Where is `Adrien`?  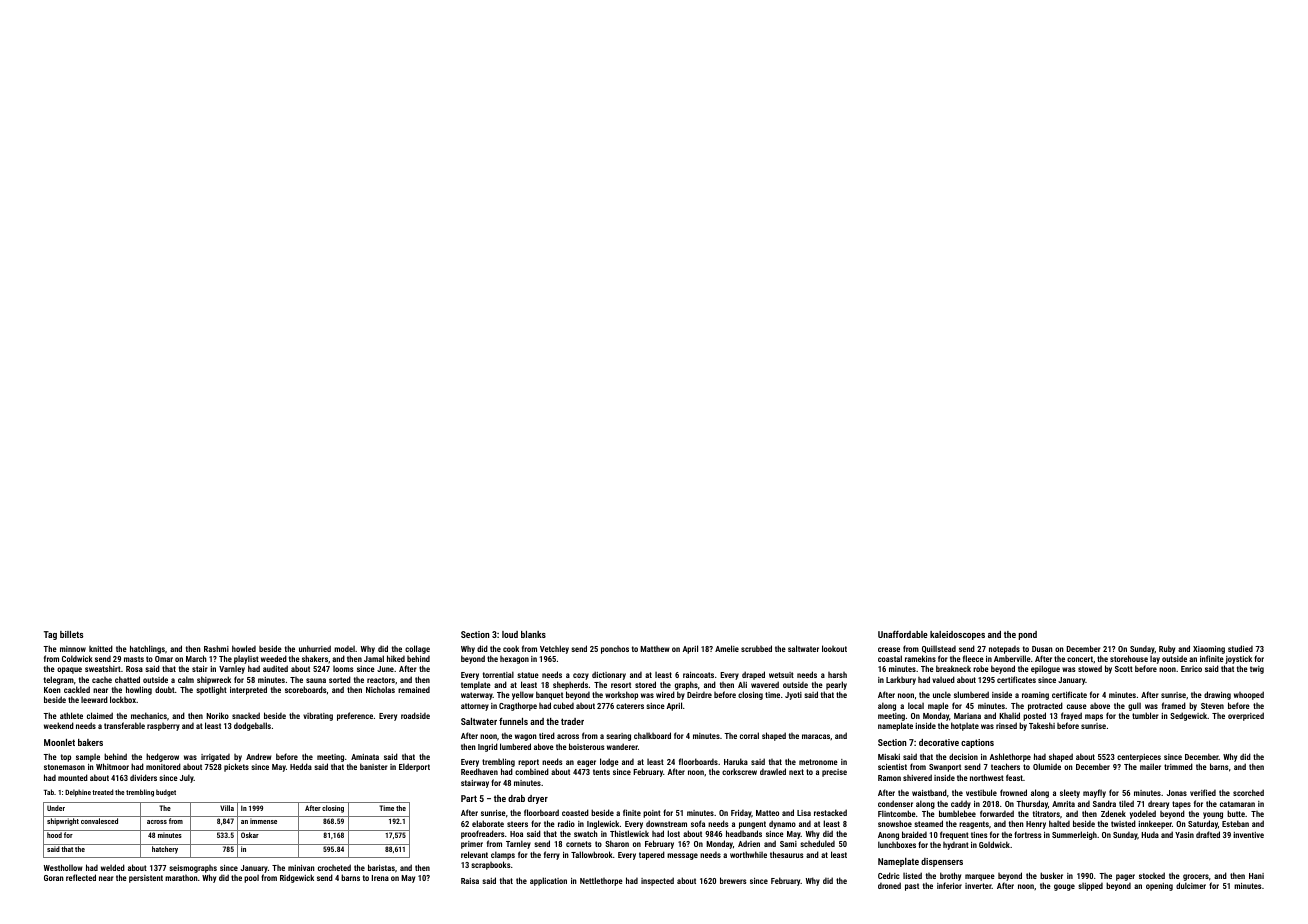
Adrien is located at coordinates (749, 843).
